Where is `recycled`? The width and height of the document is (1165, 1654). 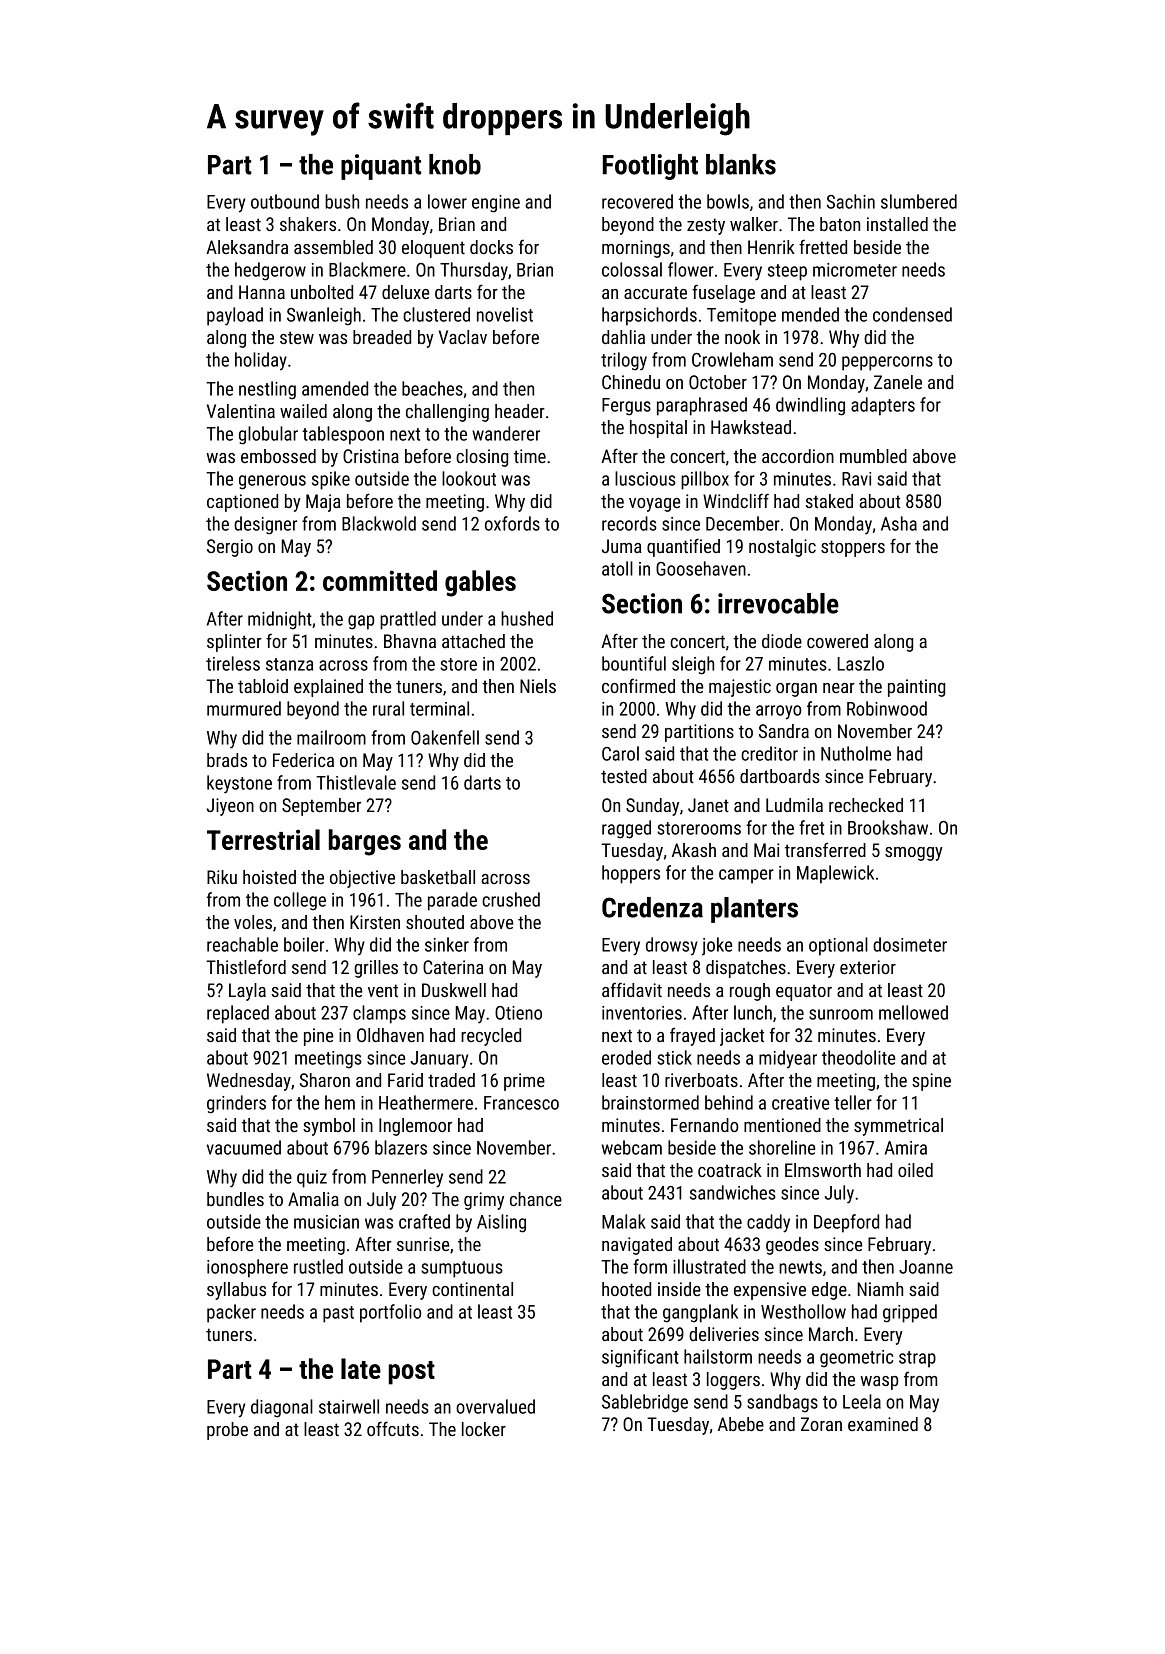 recycled is located at coordinates (491, 1037).
